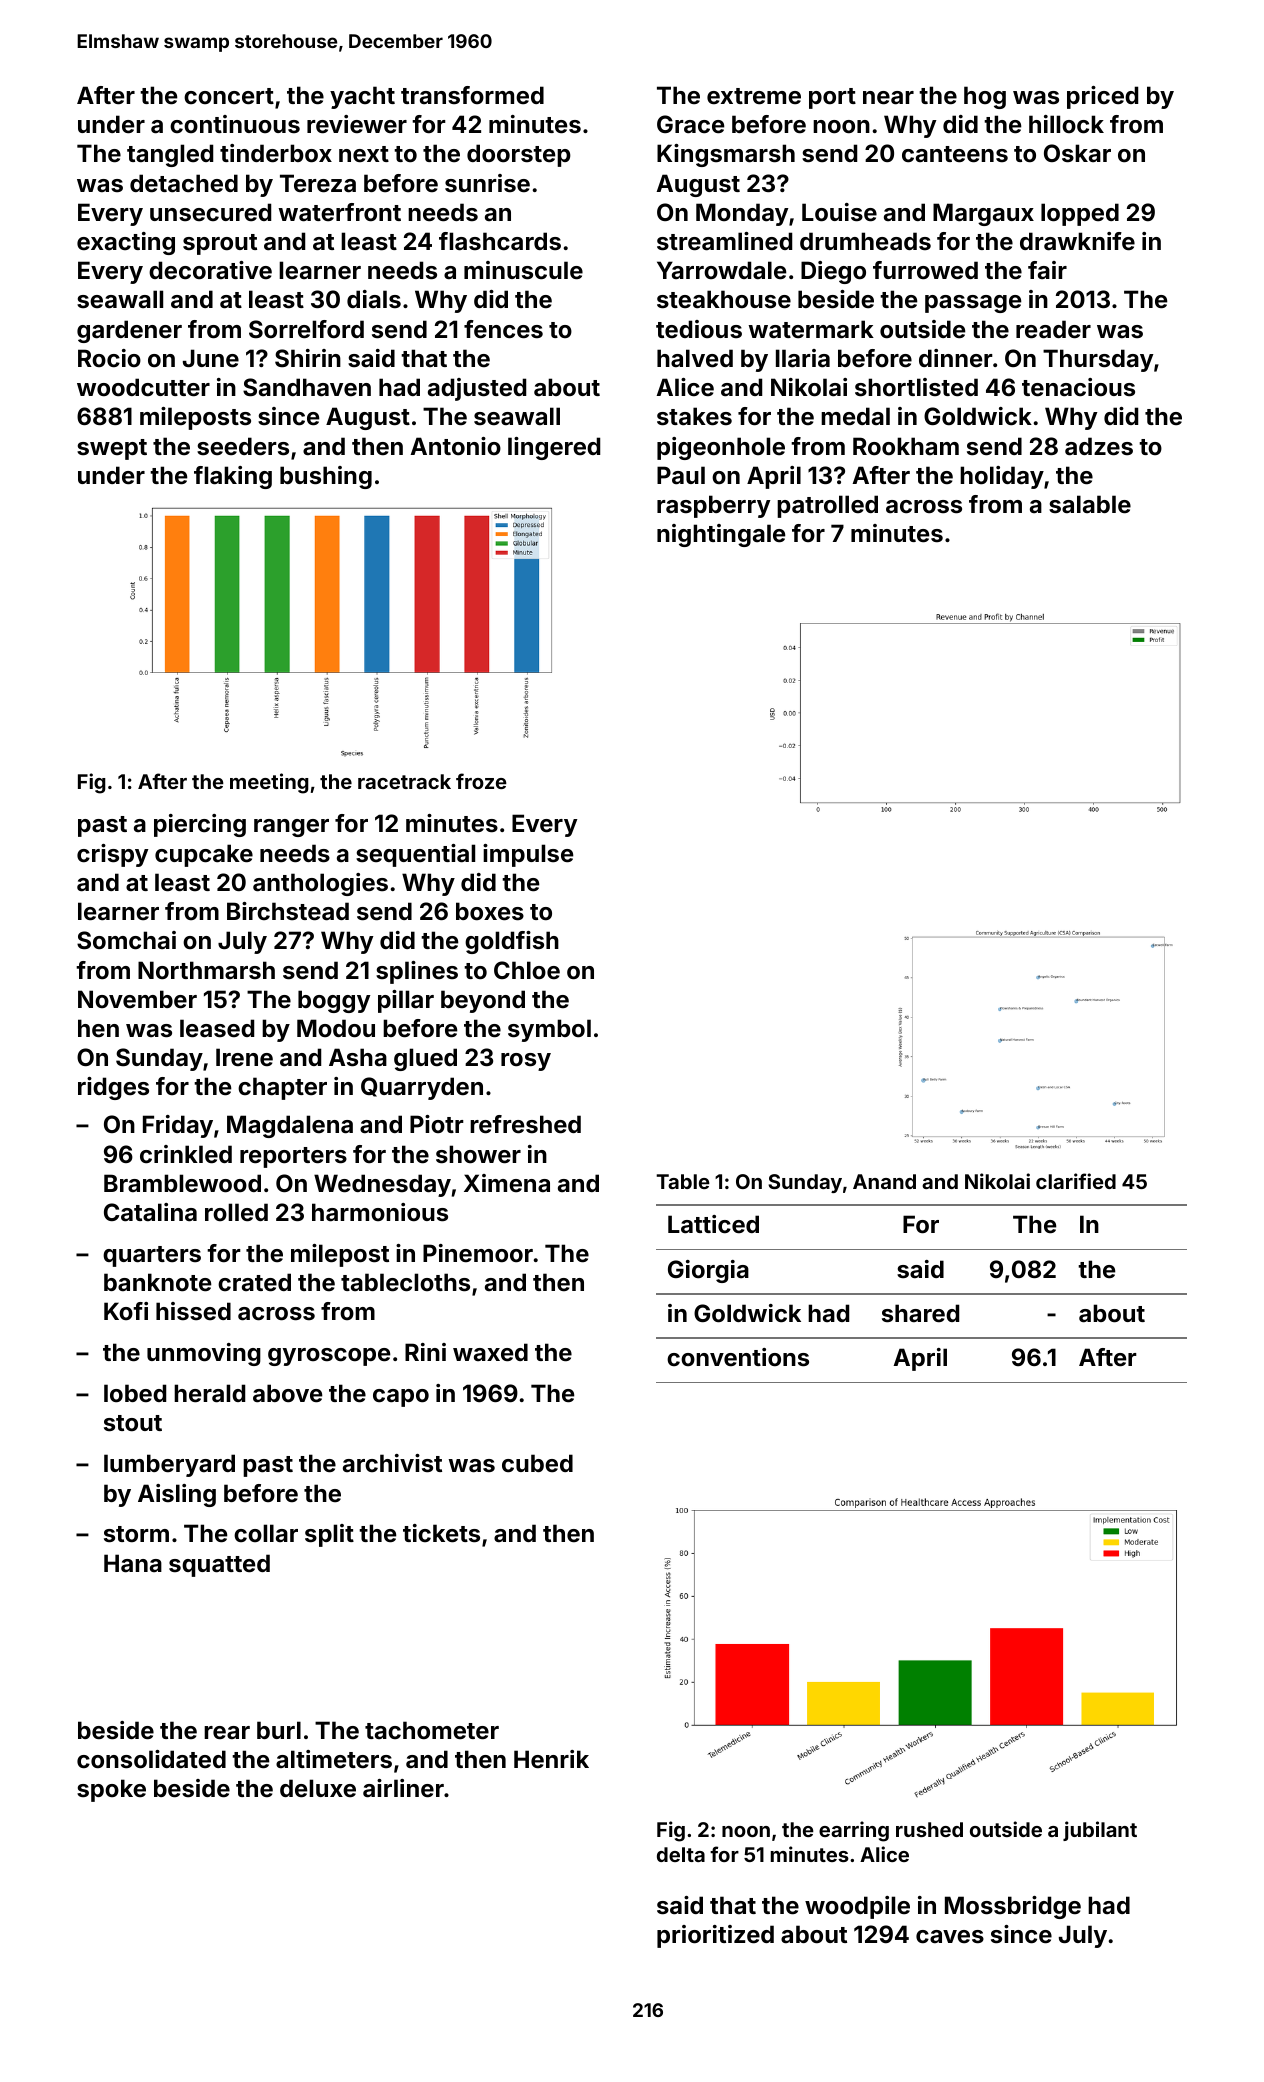 The height and width of the screenshot is (2082, 1264). I want to click on transformed, so click(472, 95).
